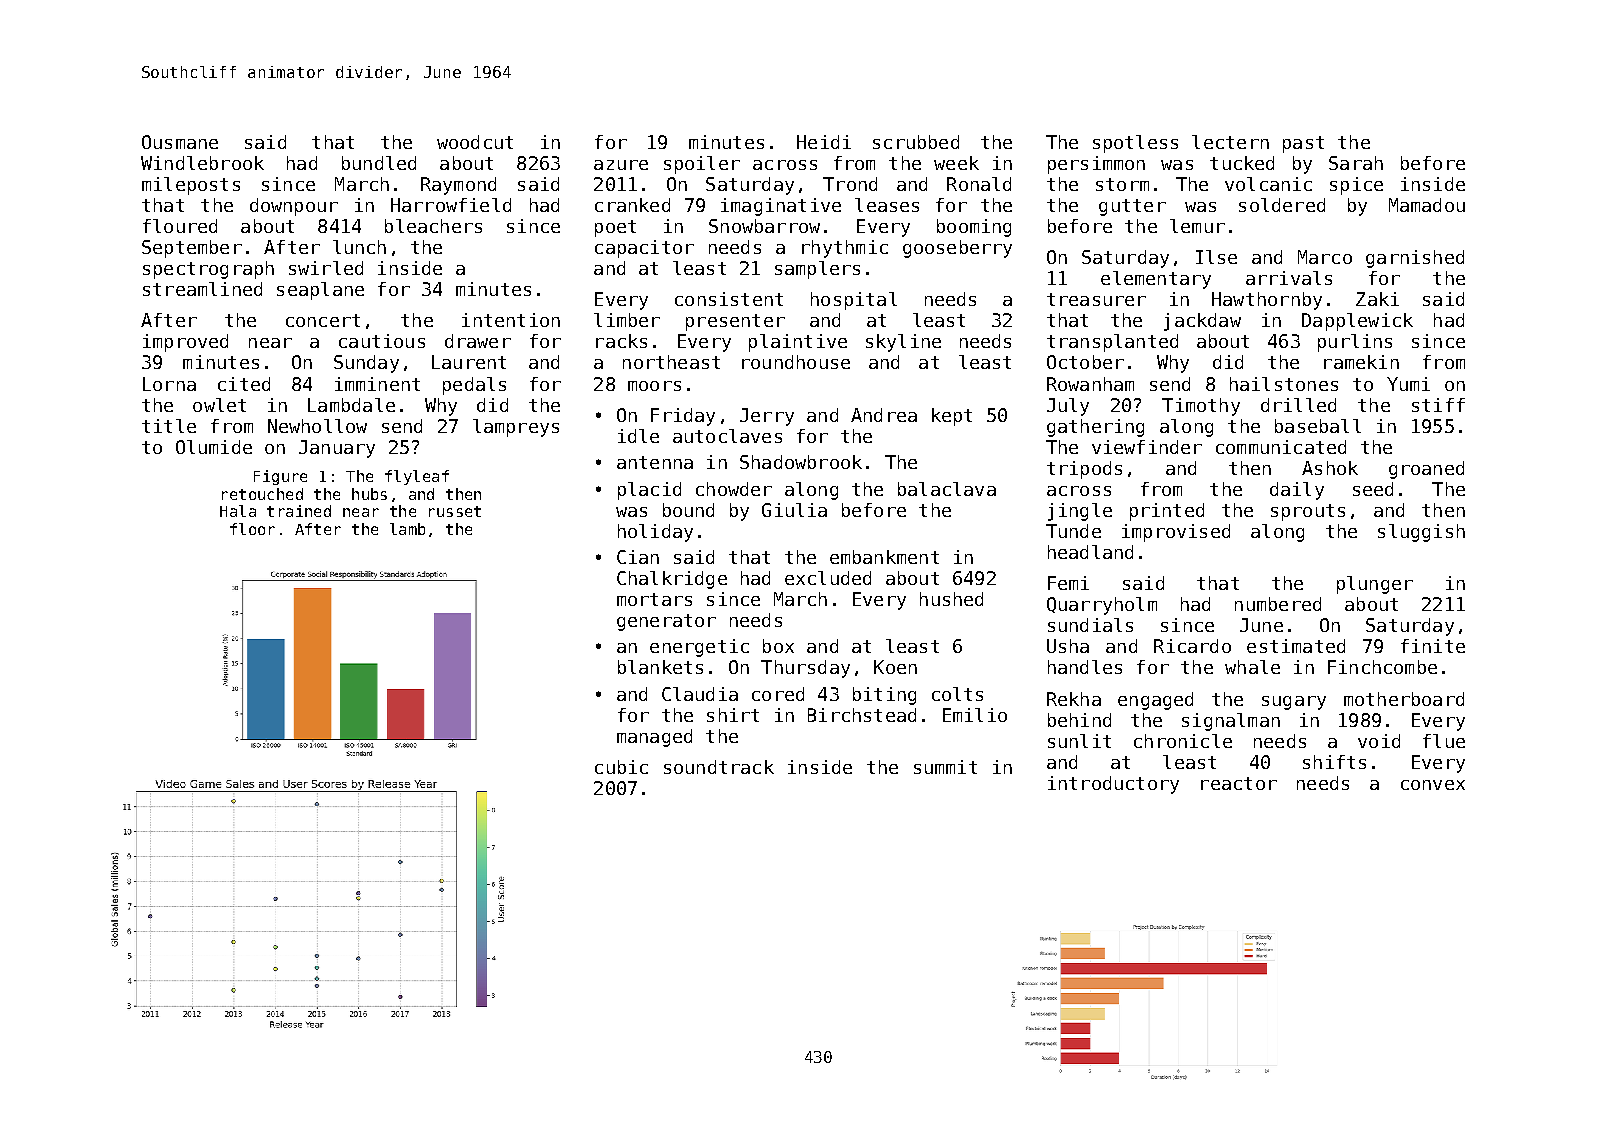 The image size is (1607, 1136). I want to click on streamlined, so click(202, 289).
